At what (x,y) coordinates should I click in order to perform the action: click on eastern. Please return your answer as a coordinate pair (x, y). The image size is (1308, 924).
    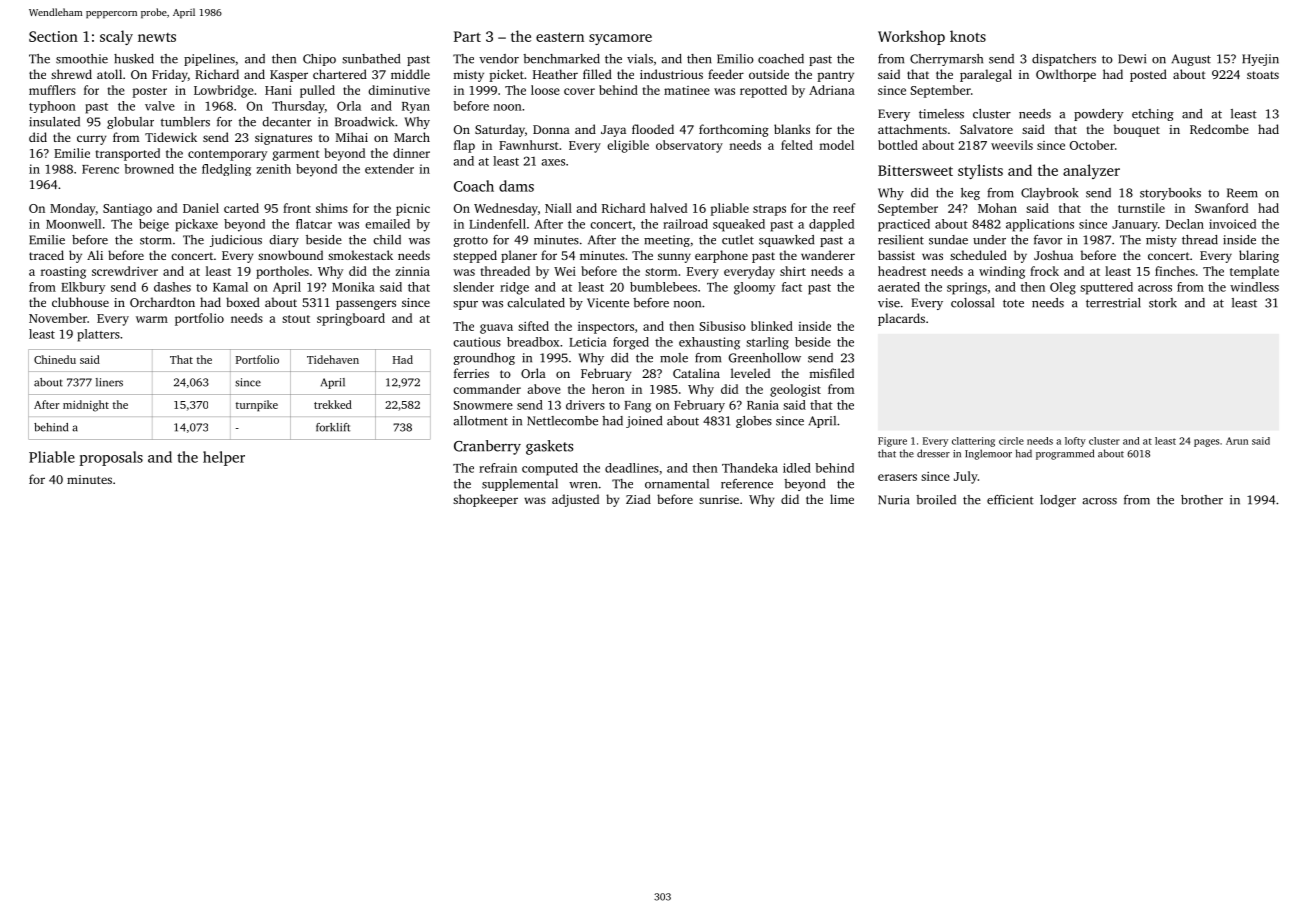
    Looking at the image, I should click on (560, 37).
